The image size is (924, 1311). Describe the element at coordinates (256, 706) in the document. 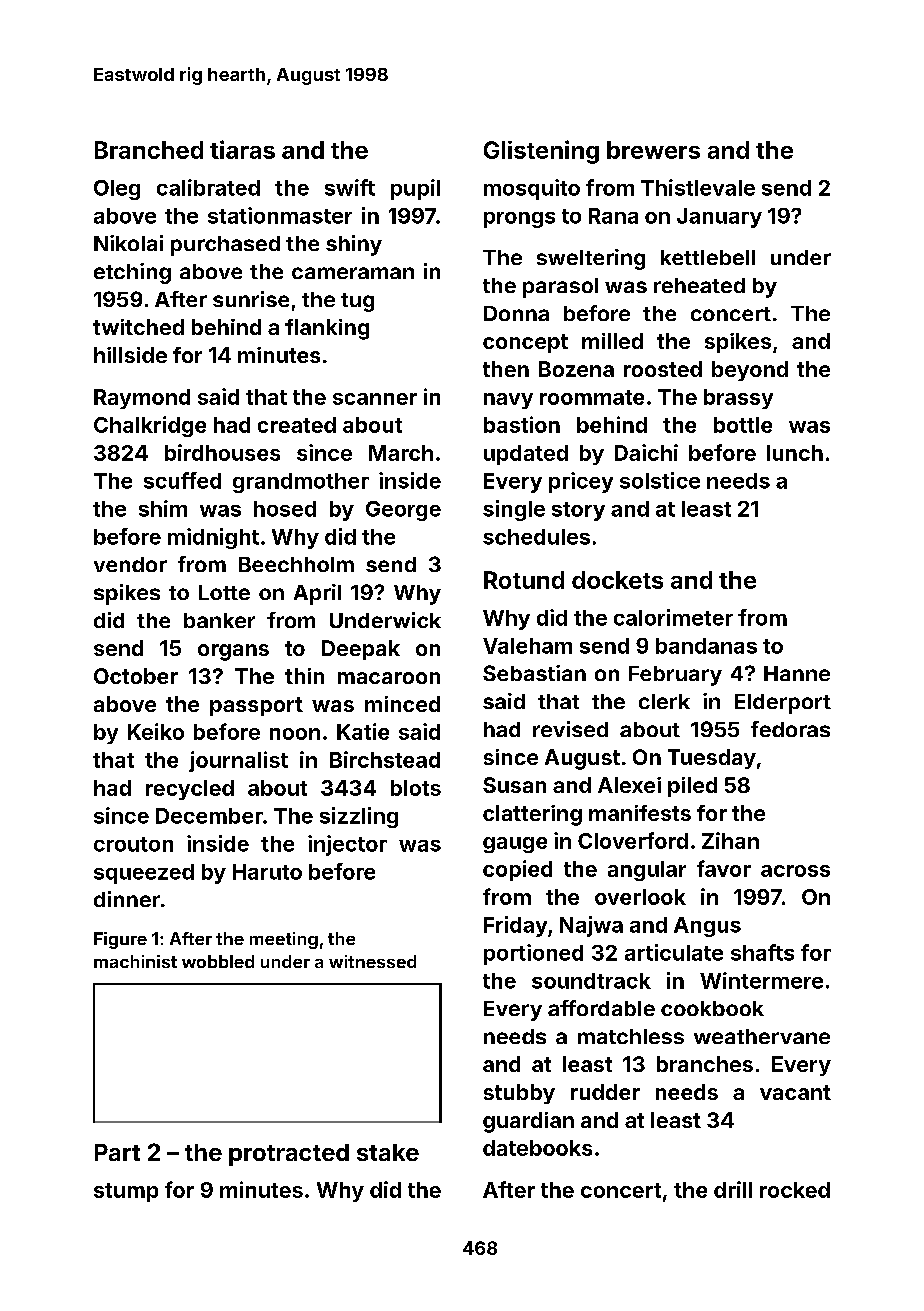

I see `passport` at that location.
